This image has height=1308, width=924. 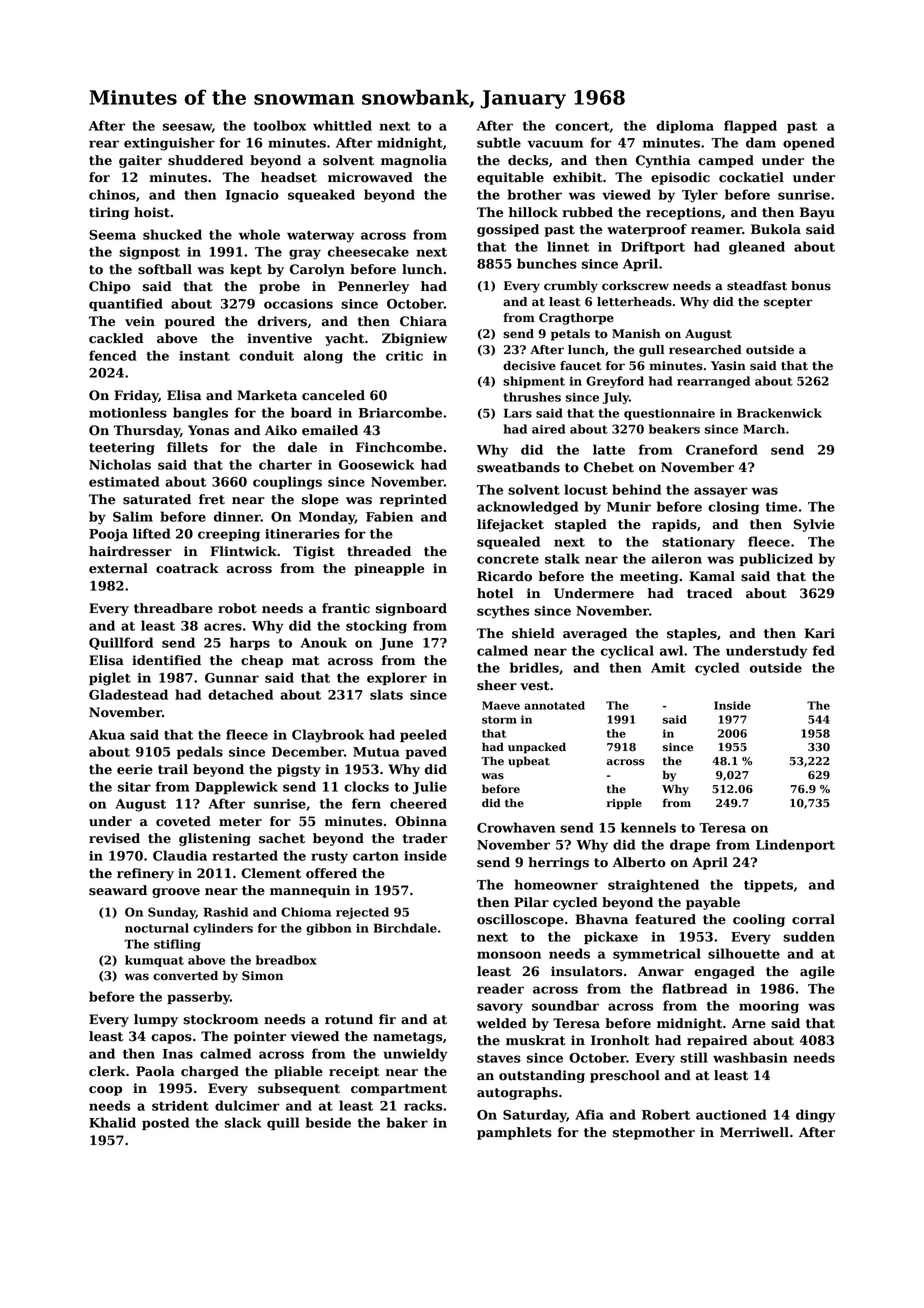 What do you see at coordinates (407, 1122) in the image?
I see `baker` at bounding box center [407, 1122].
